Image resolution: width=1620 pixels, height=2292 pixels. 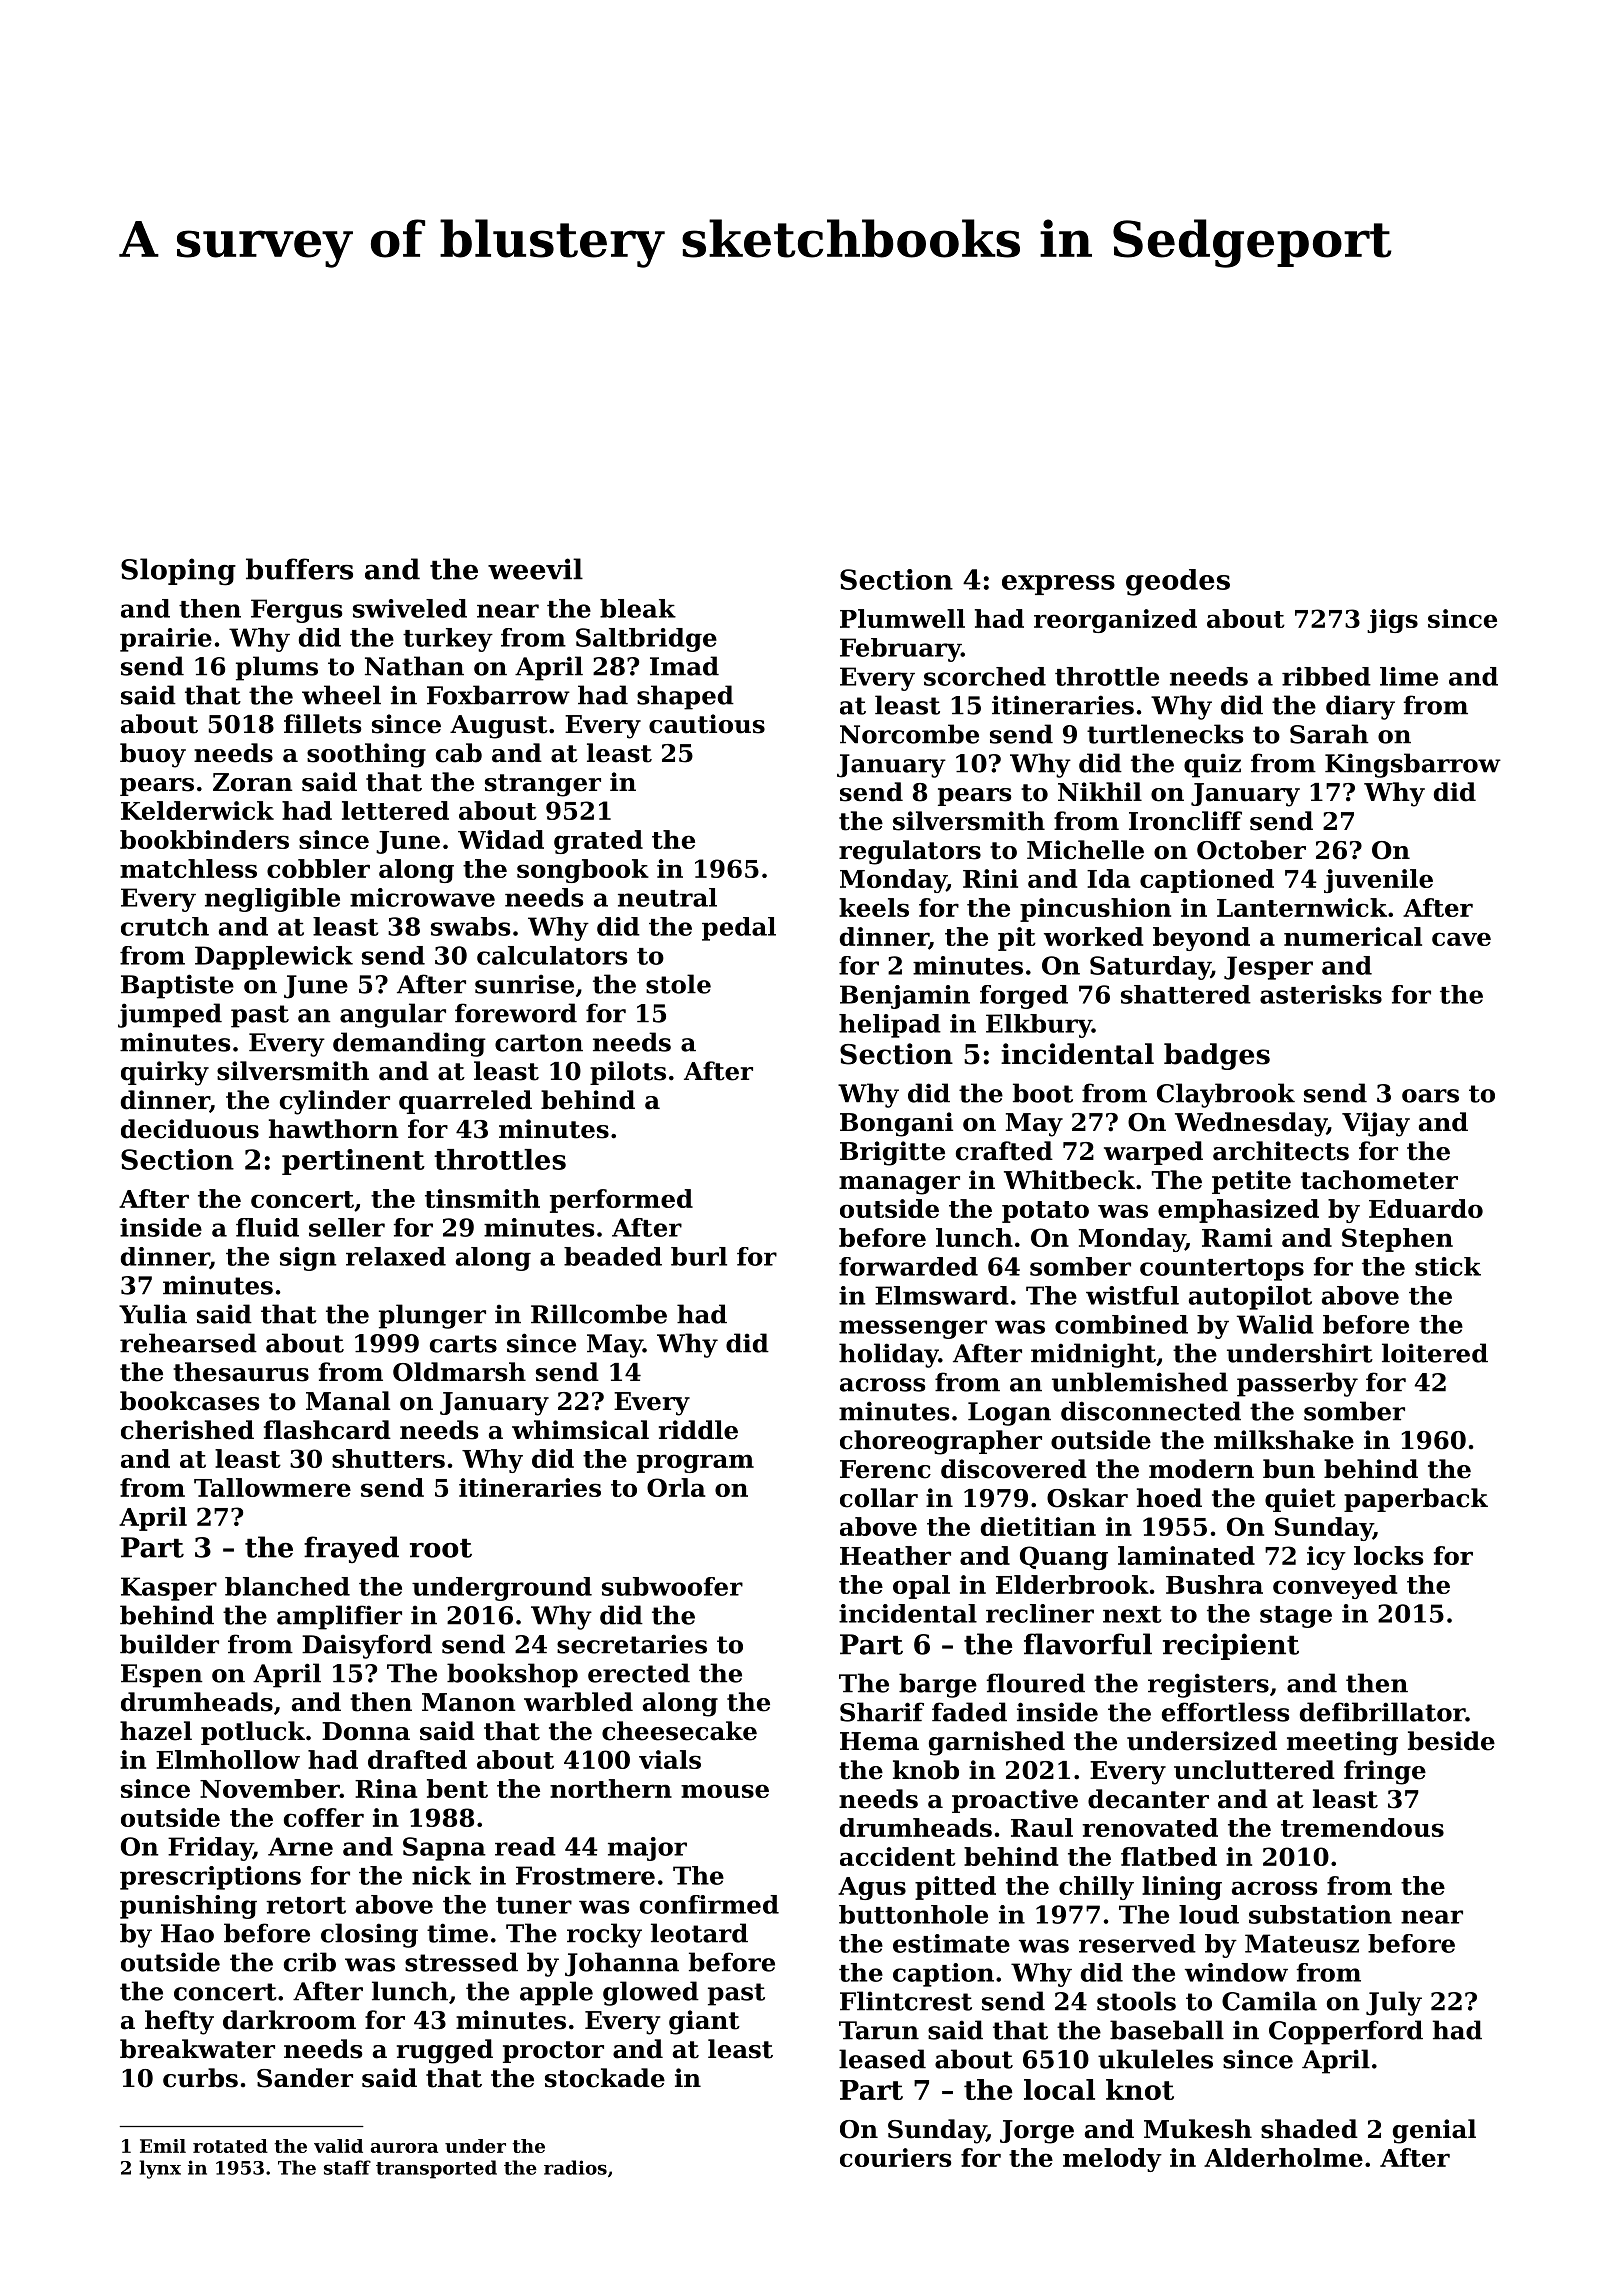 I want to click on potato, so click(x=1045, y=1212).
